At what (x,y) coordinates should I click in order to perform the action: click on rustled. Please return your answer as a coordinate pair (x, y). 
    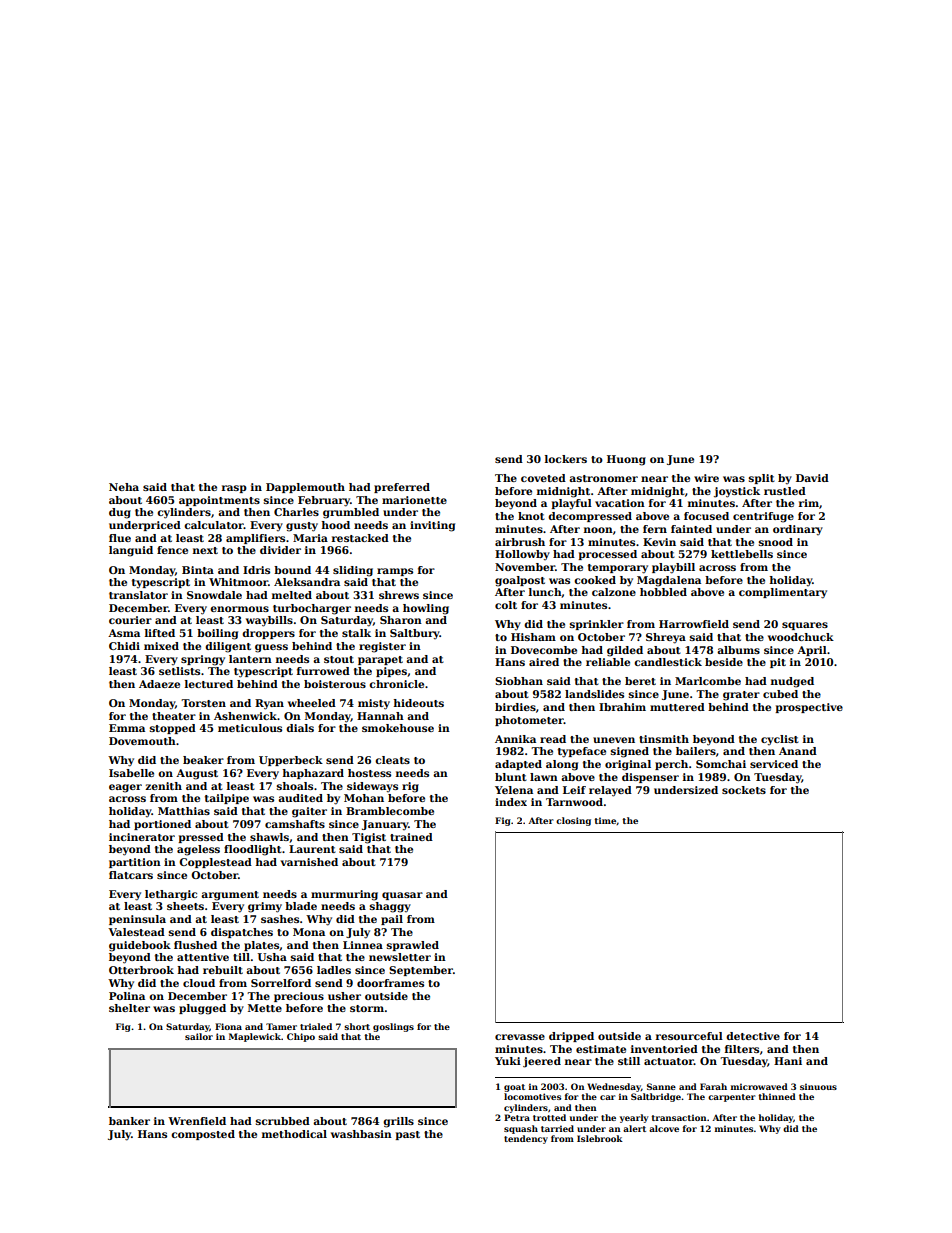
    Looking at the image, I should click on (785, 491).
